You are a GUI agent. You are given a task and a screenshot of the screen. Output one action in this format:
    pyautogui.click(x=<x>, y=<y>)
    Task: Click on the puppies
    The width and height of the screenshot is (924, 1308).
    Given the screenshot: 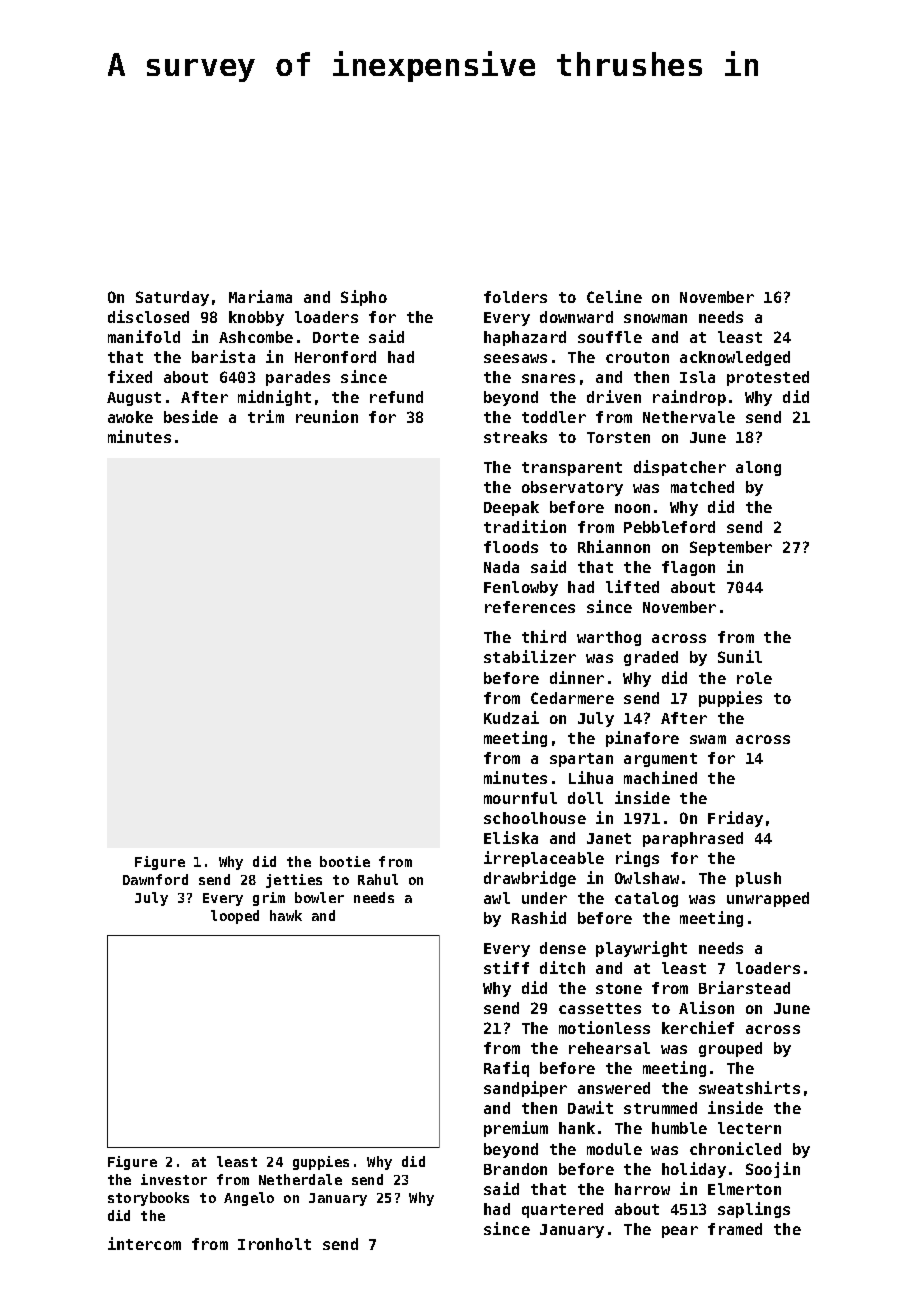 What is the action you would take?
    pyautogui.click(x=730, y=699)
